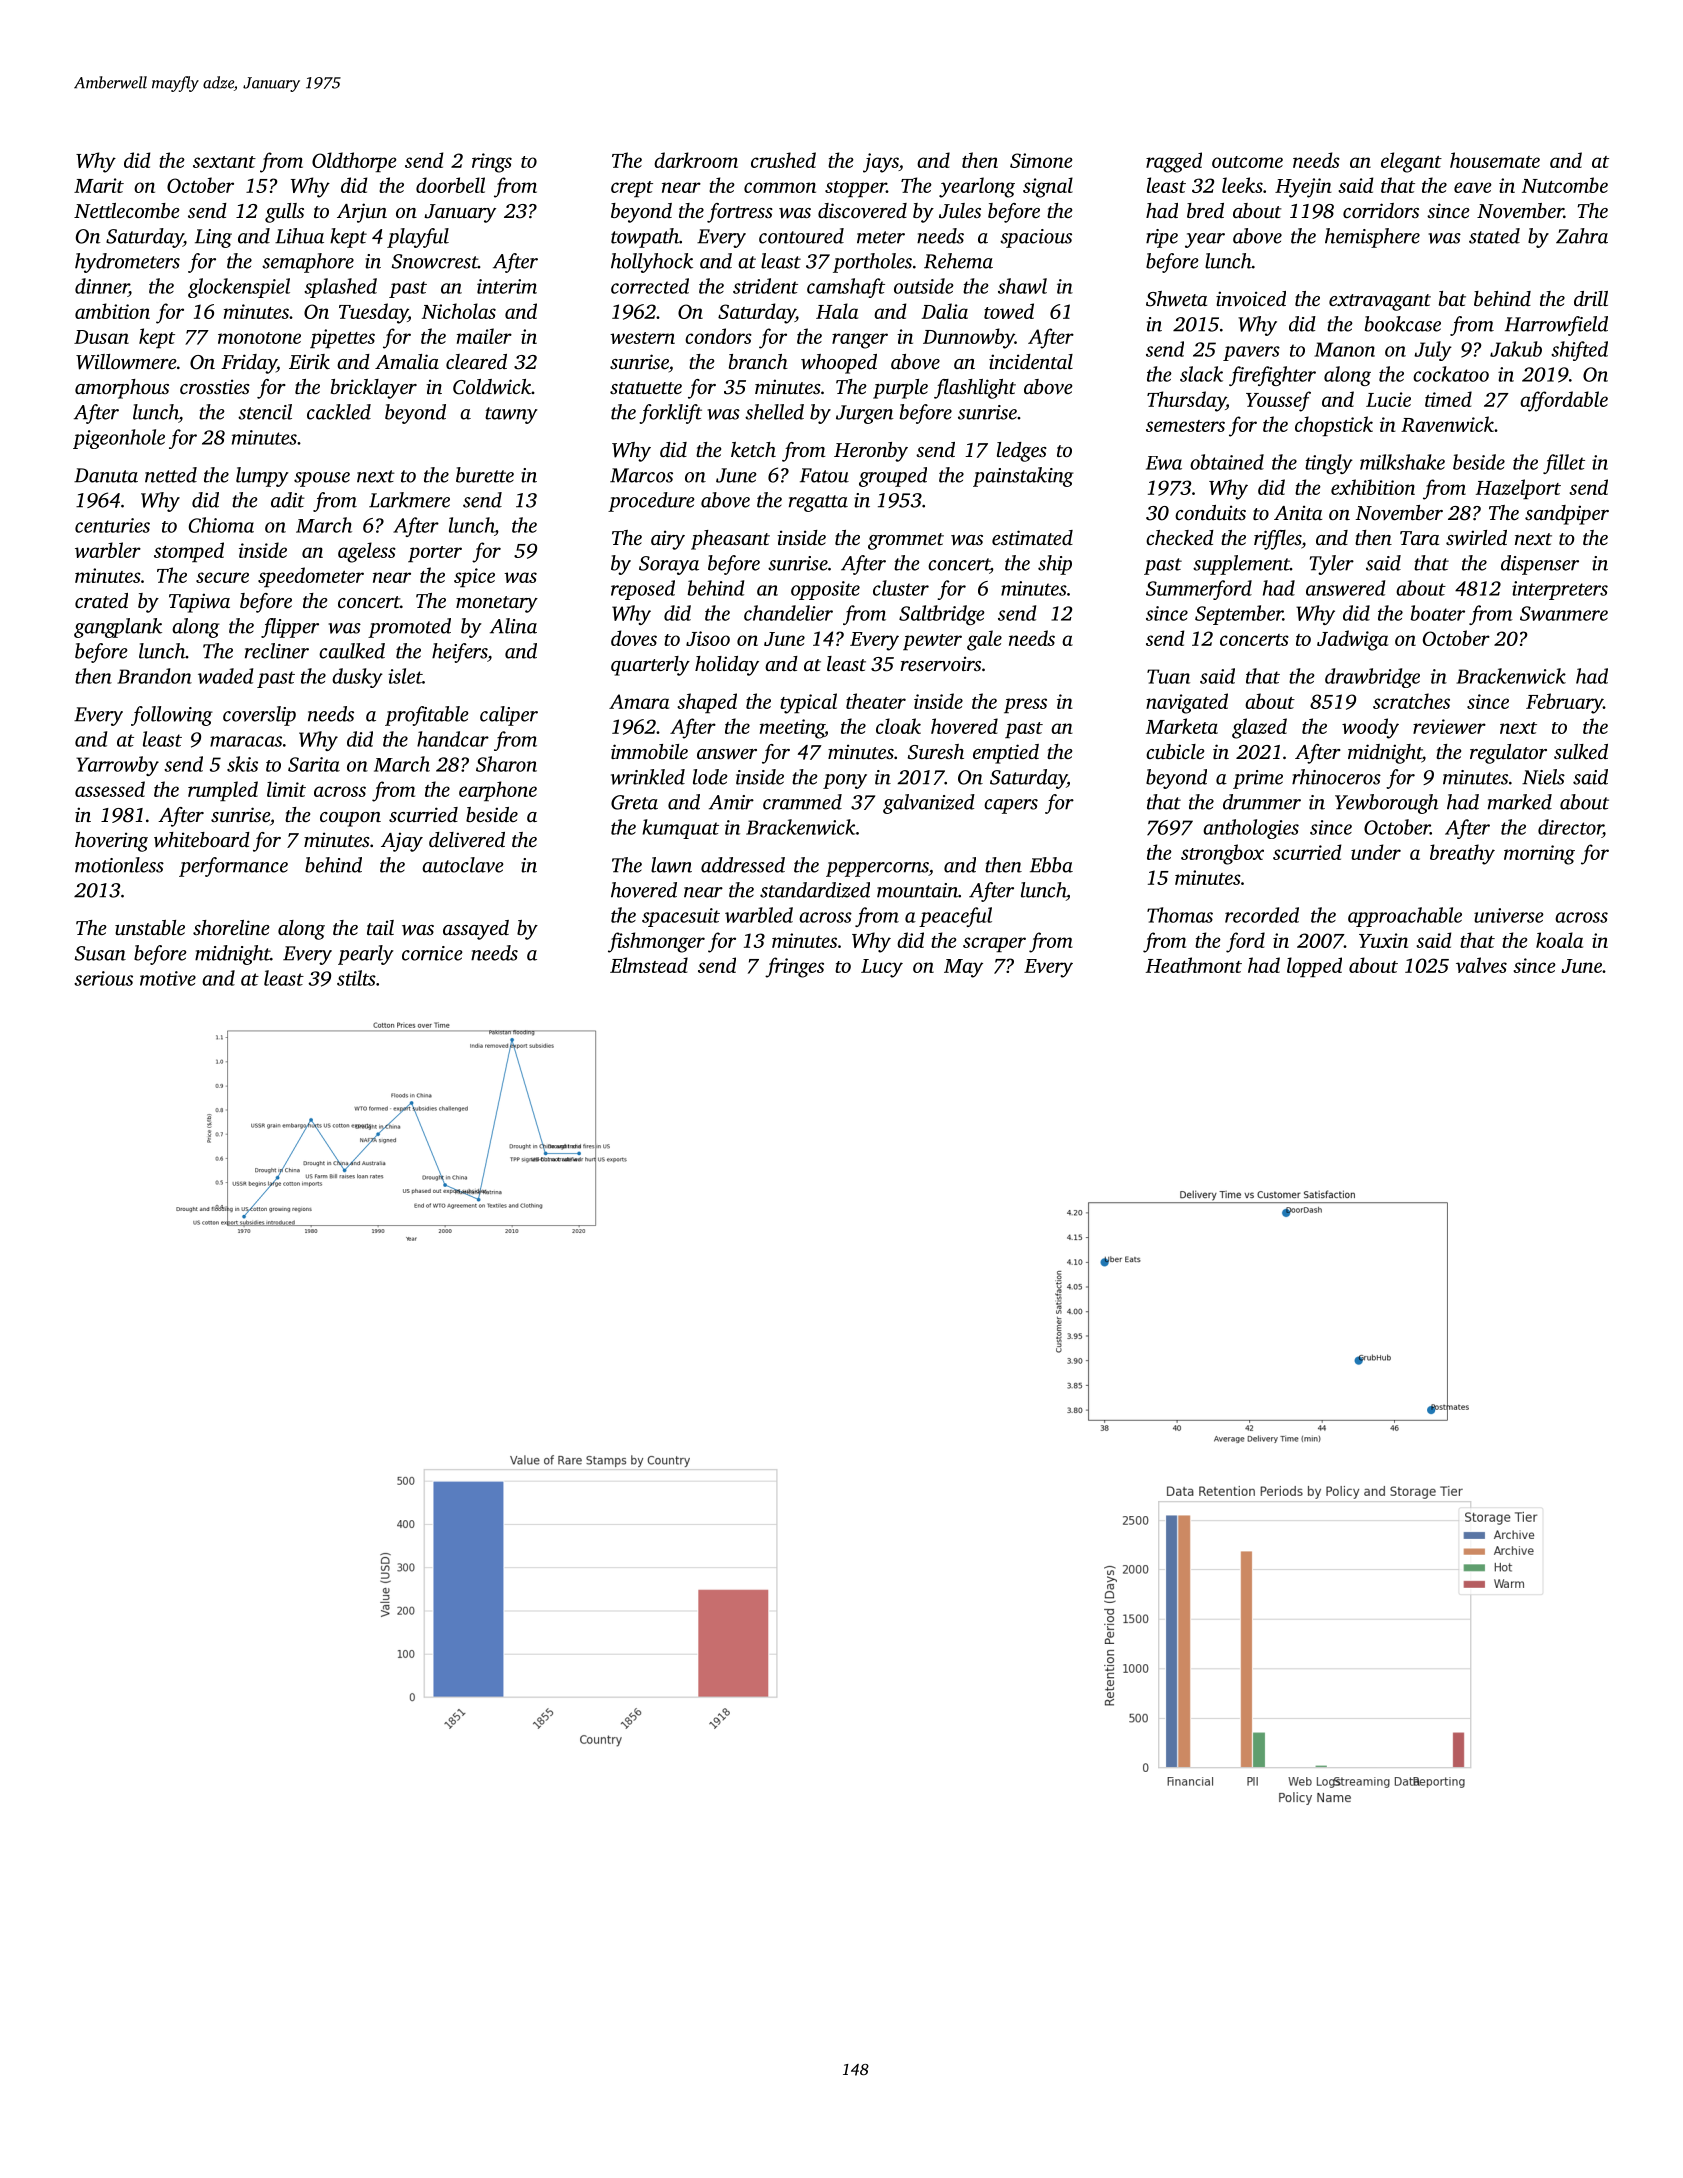 This screenshot has width=1683, height=2178. I want to click on mailer, so click(484, 336).
